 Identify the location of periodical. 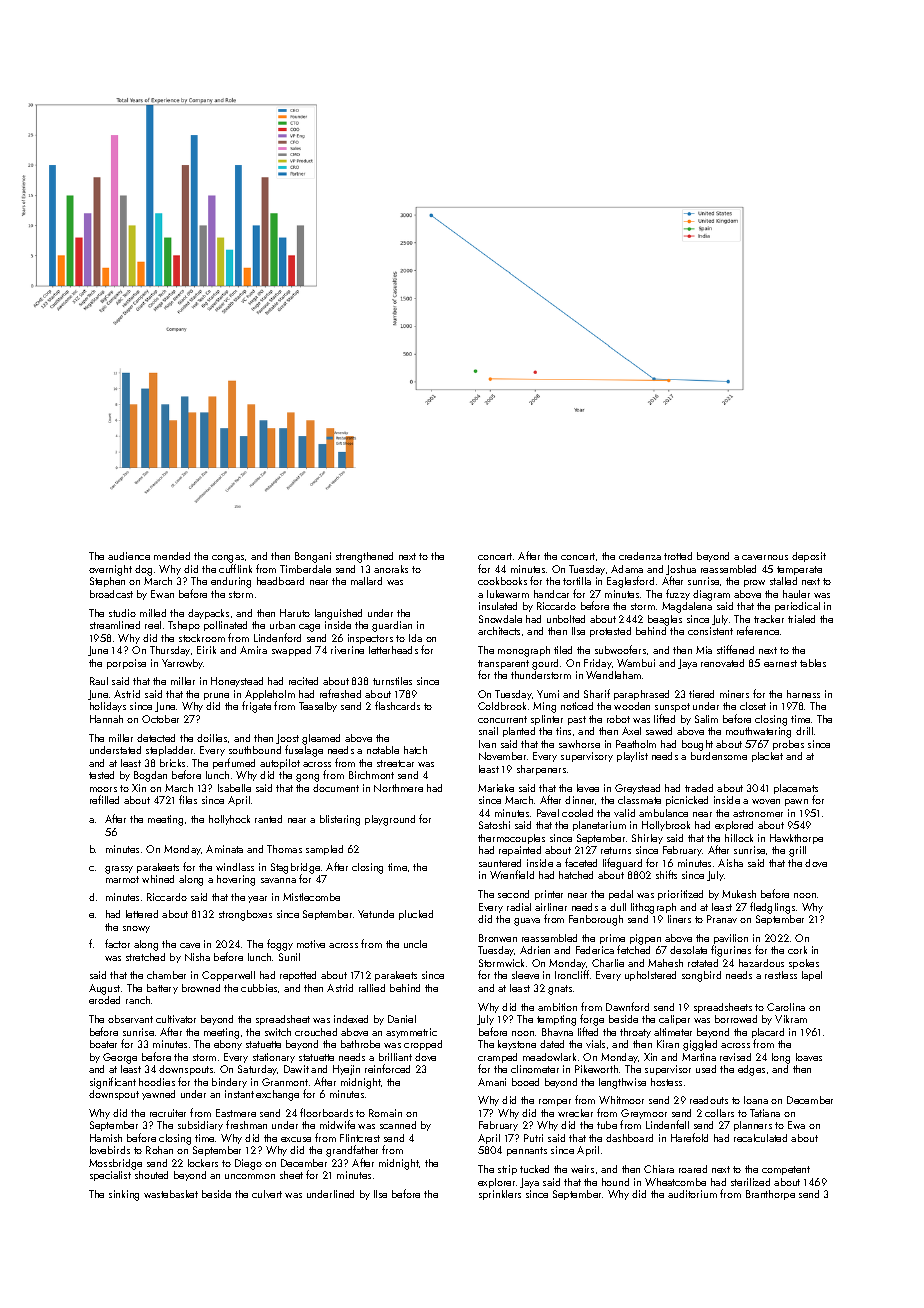
(797, 607).
